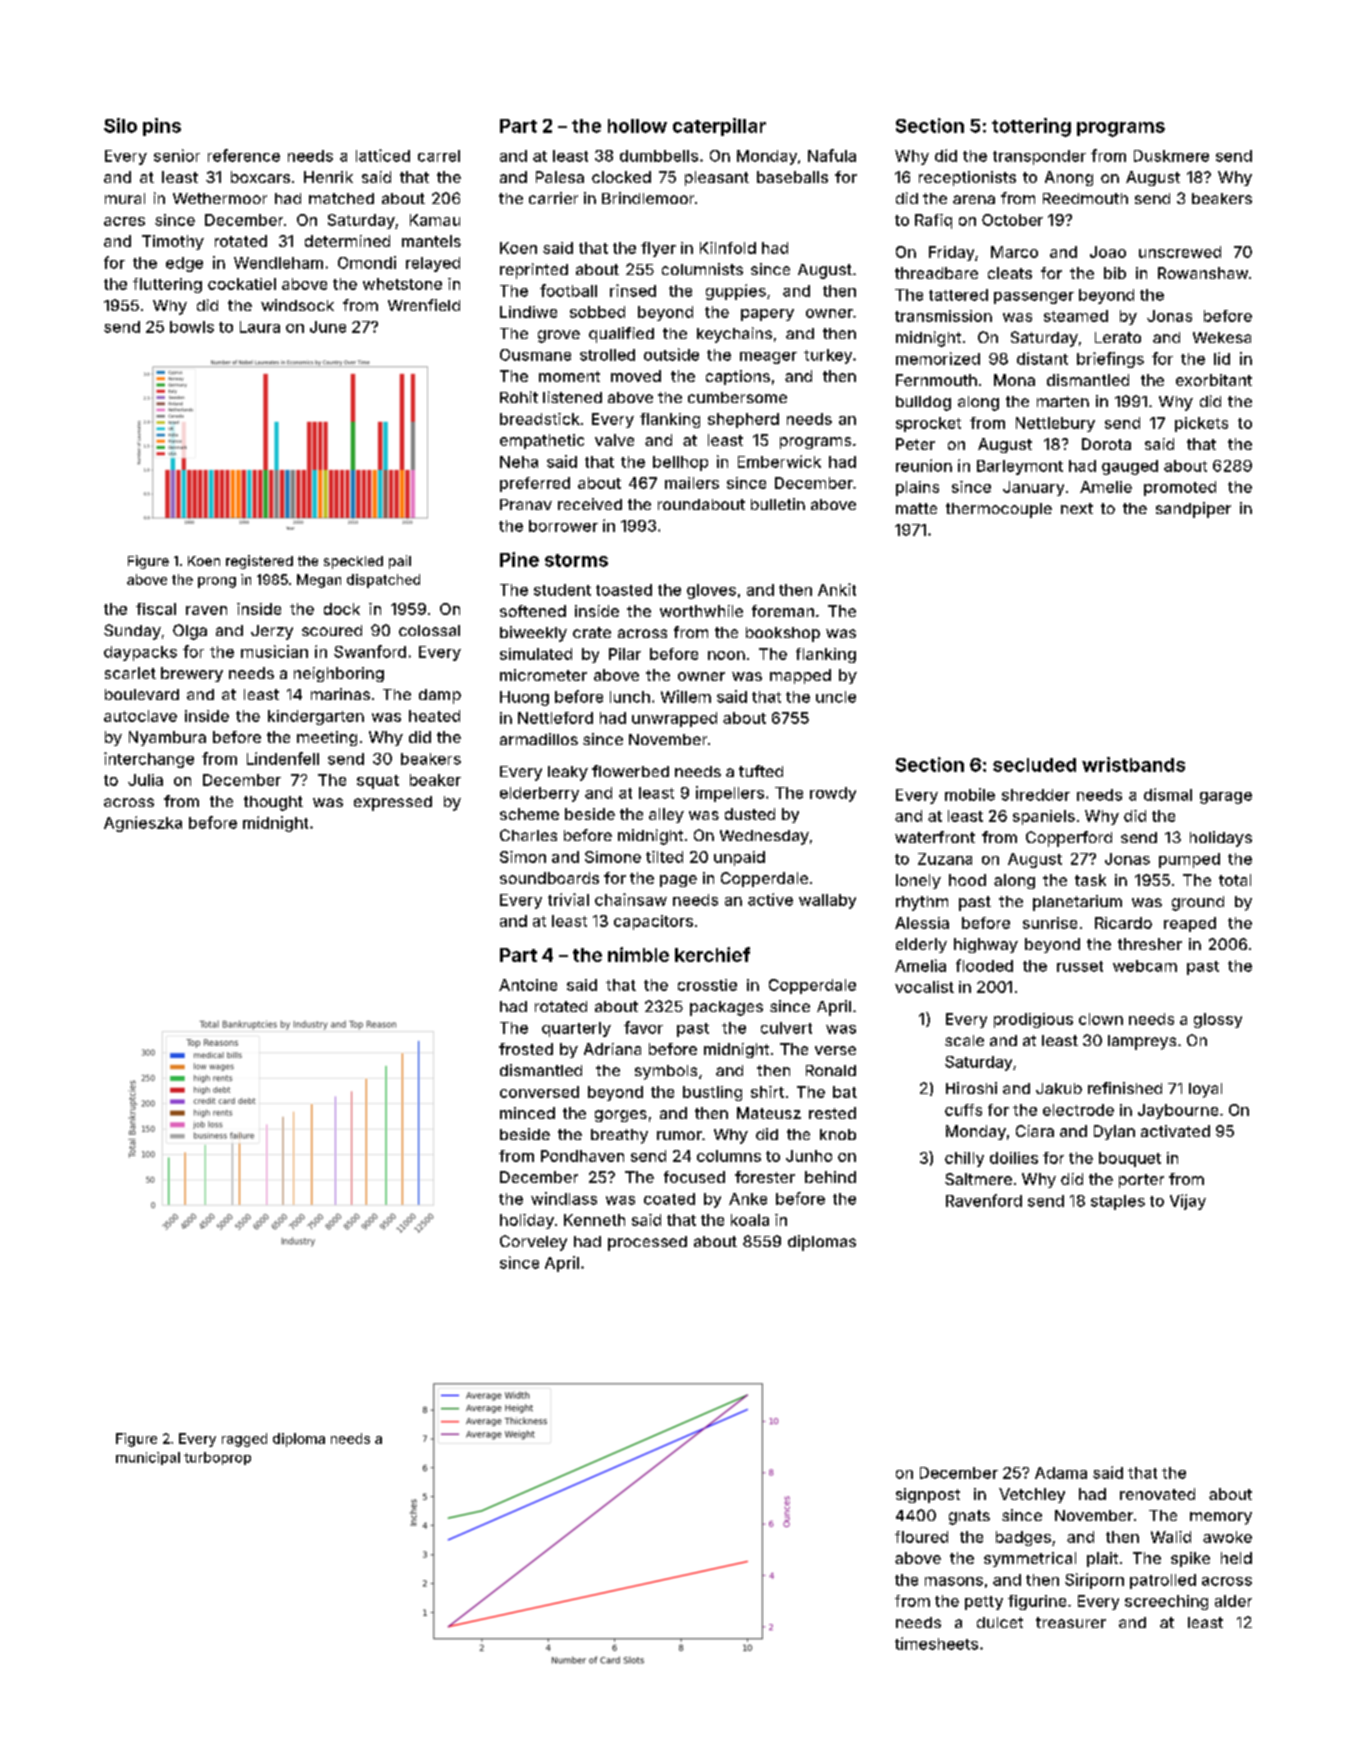  I want to click on turboprop, so click(217, 1458).
